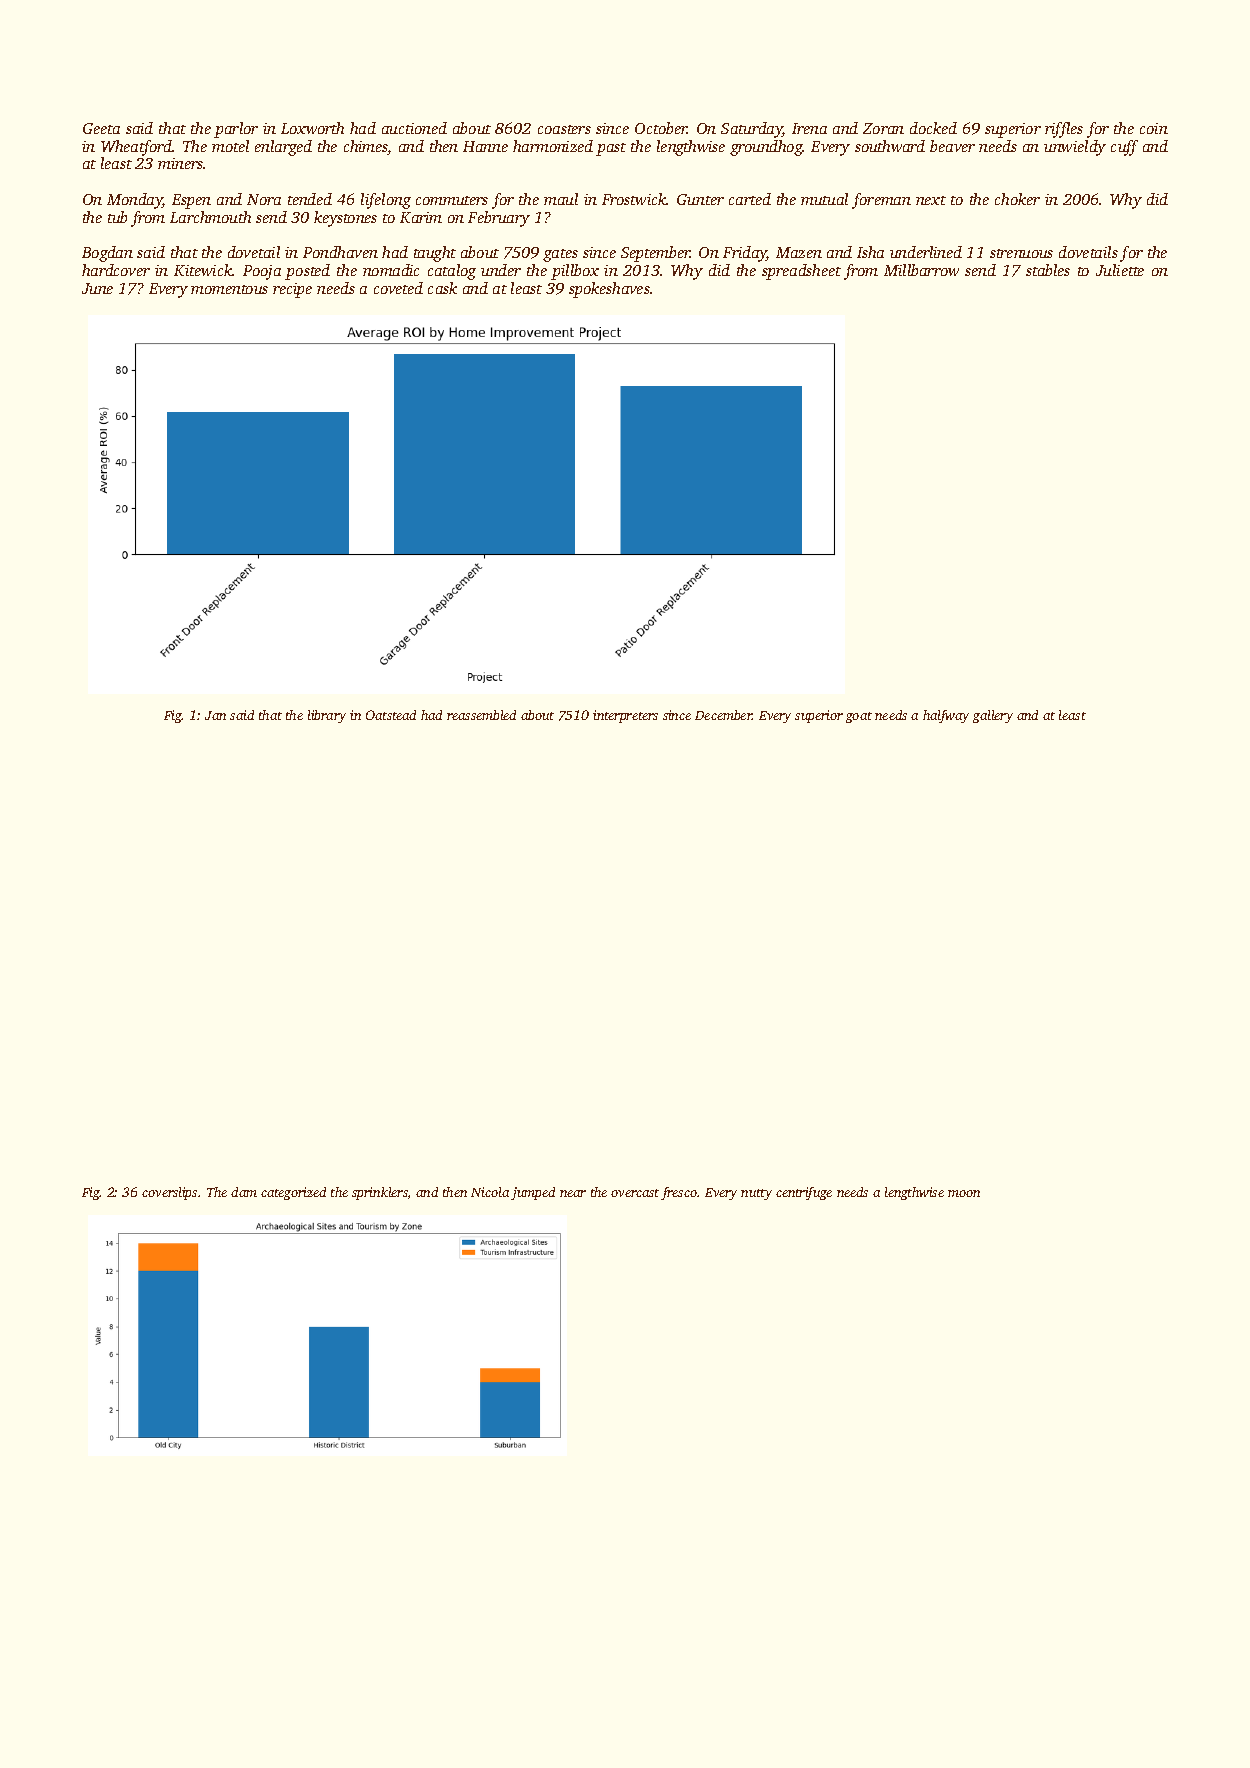 The height and width of the page is (1768, 1250). I want to click on gates, so click(560, 255).
